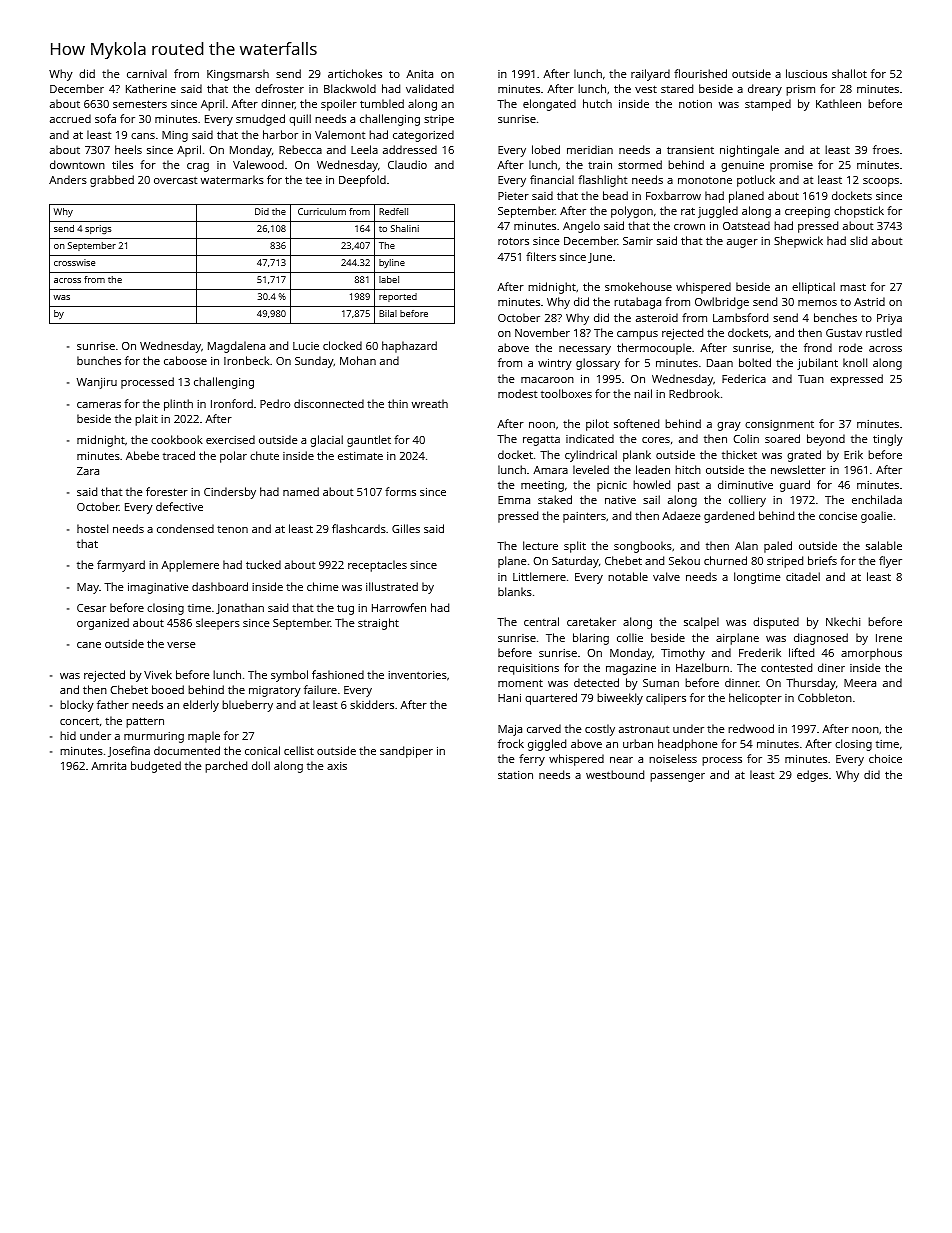 The image size is (952, 1233). I want to click on juggled, so click(718, 212).
